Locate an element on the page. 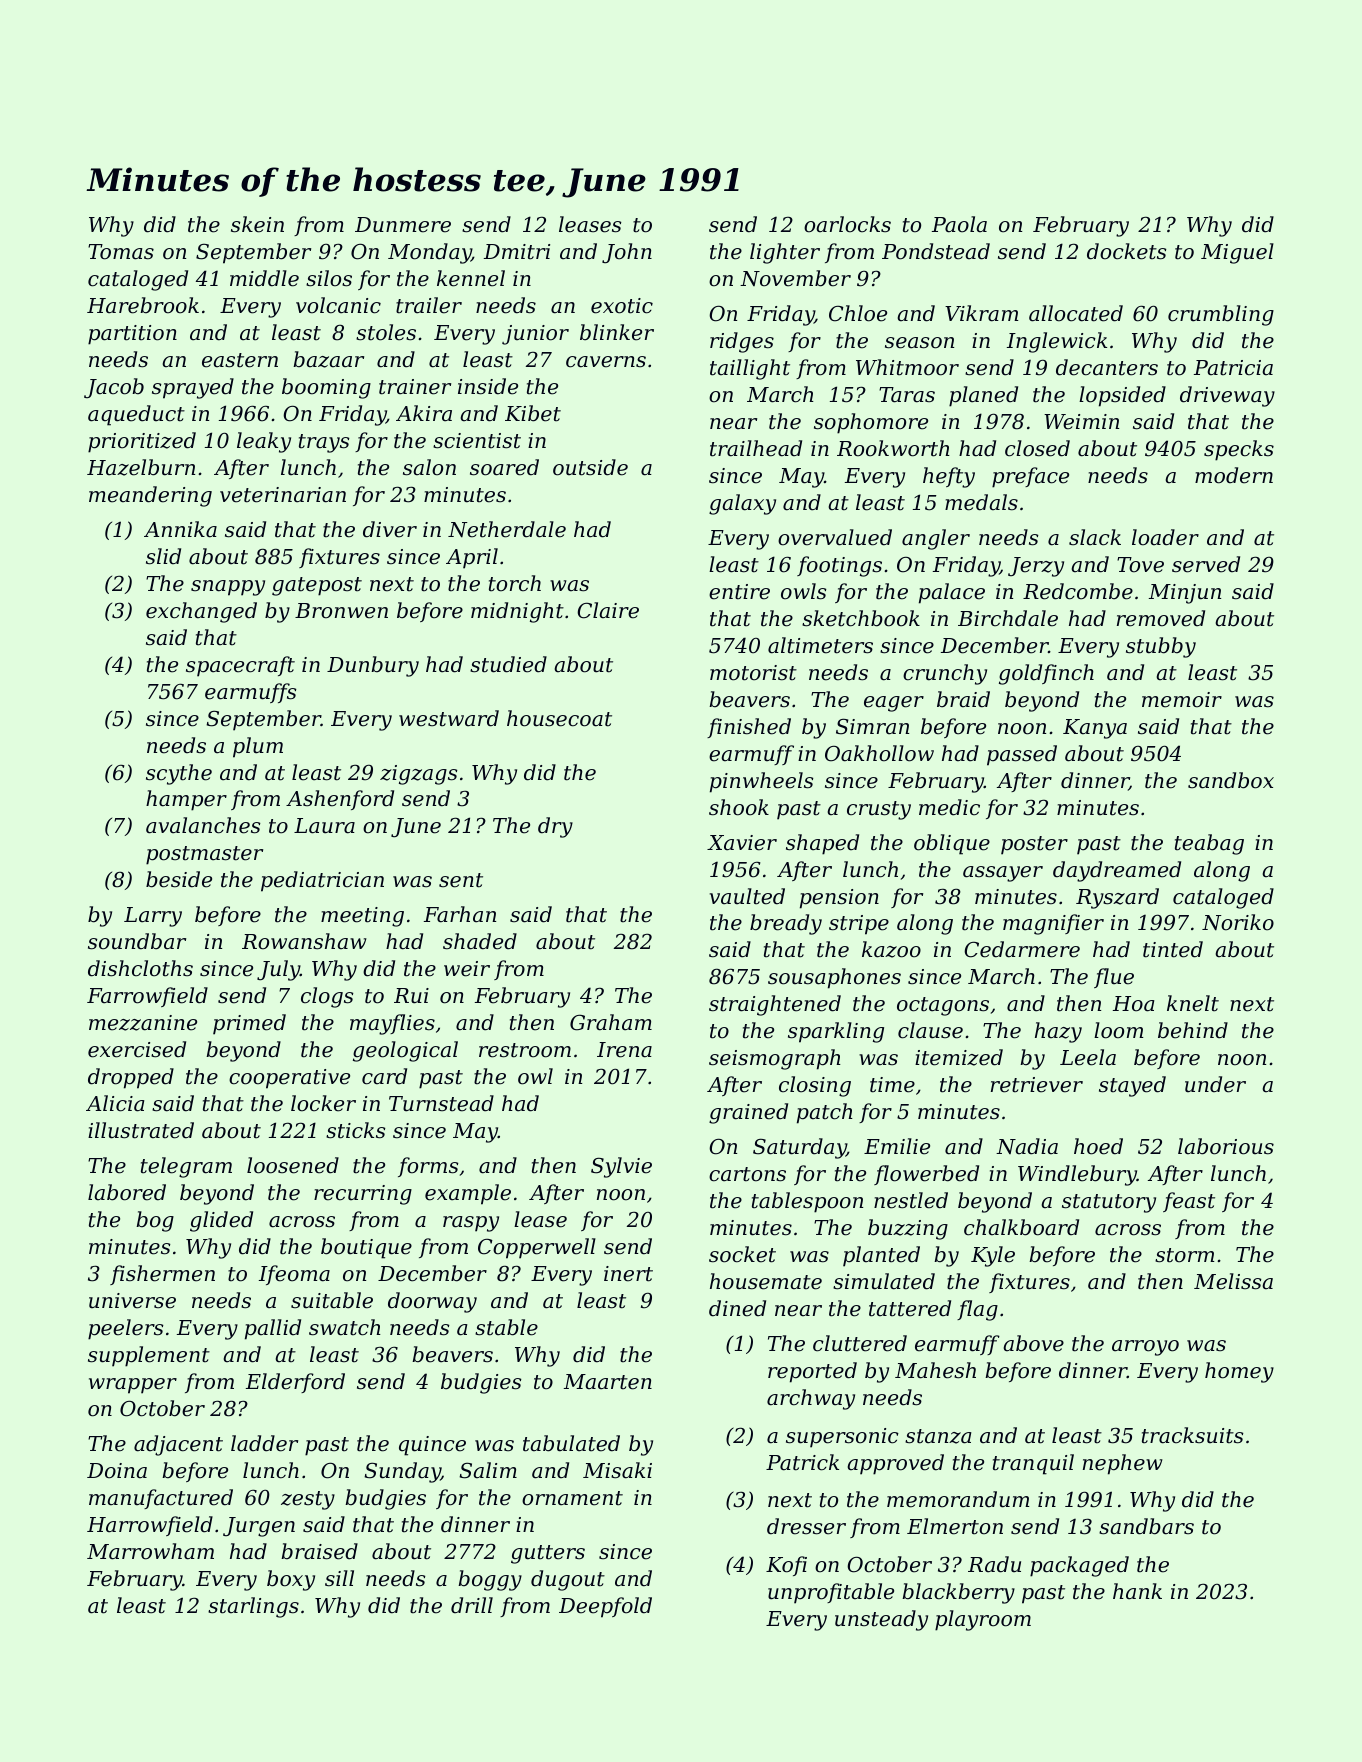  Harebrook is located at coordinates (143, 305).
